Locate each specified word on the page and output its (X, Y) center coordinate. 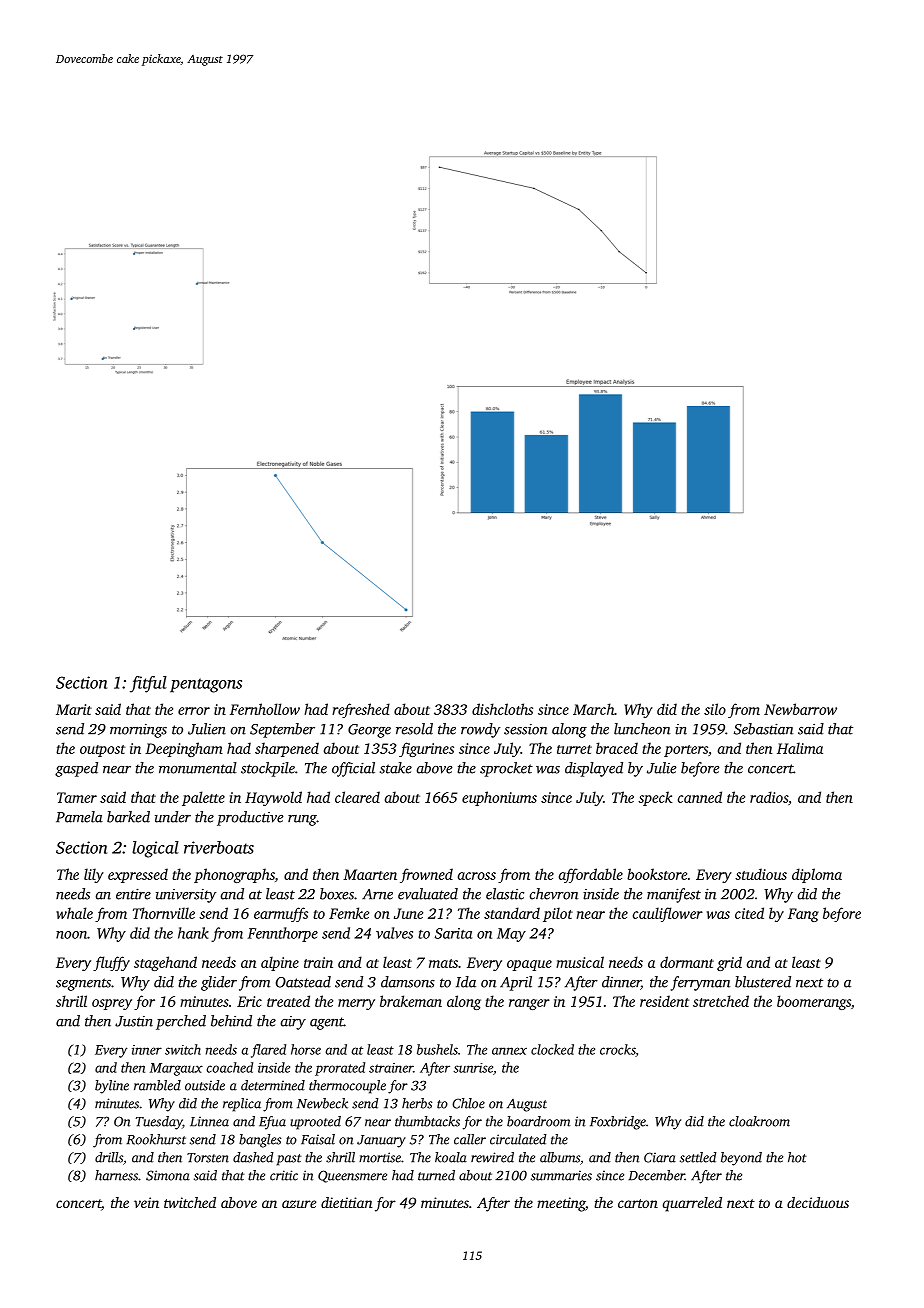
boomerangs (814, 1002)
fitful (148, 684)
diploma (817, 875)
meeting (561, 1204)
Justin (134, 1021)
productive (250, 818)
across (477, 876)
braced (617, 748)
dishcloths (502, 709)
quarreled (692, 1204)
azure (299, 1204)
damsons (408, 982)
